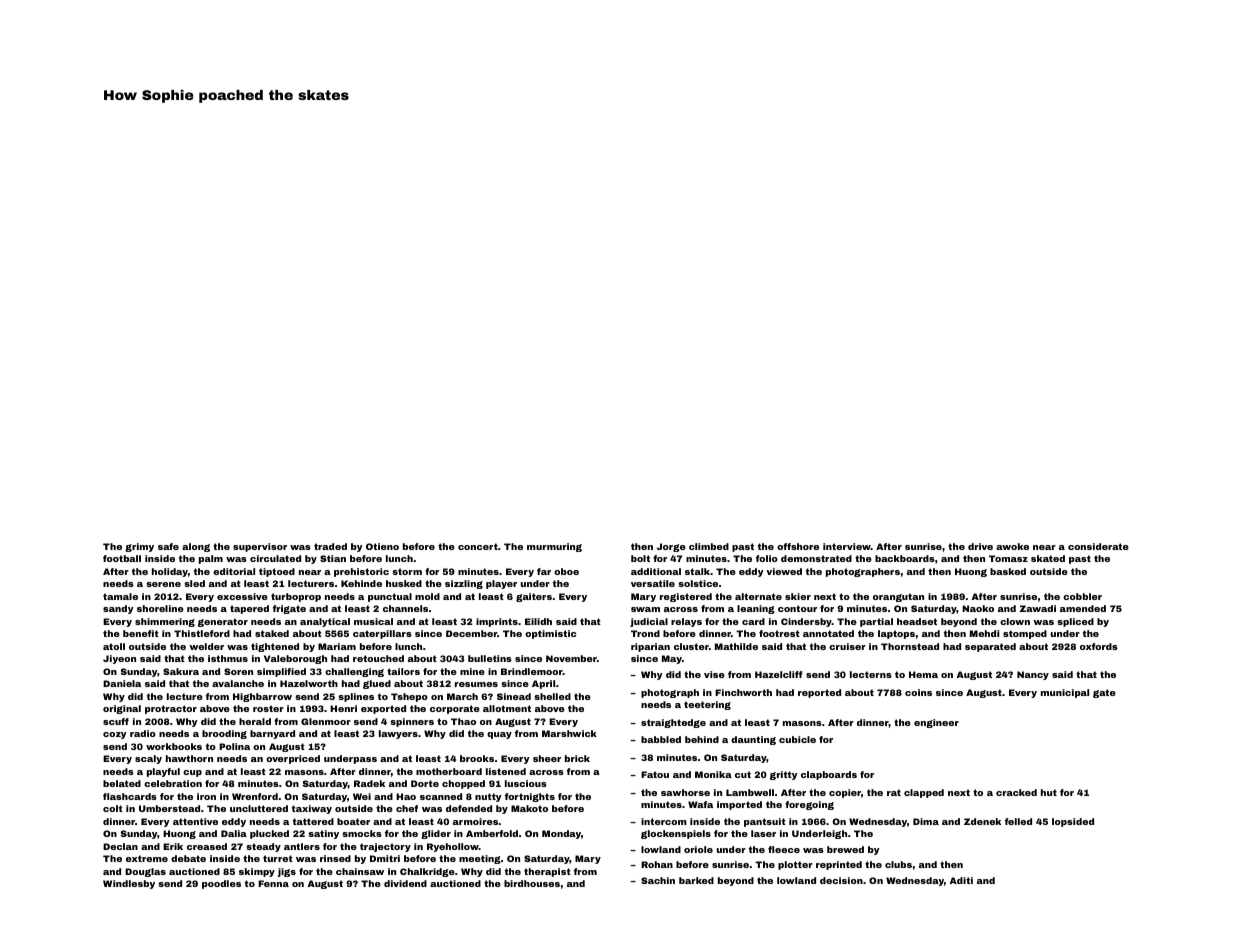 This image has height=952, width=1233. I want to click on clapped, so click(924, 793).
